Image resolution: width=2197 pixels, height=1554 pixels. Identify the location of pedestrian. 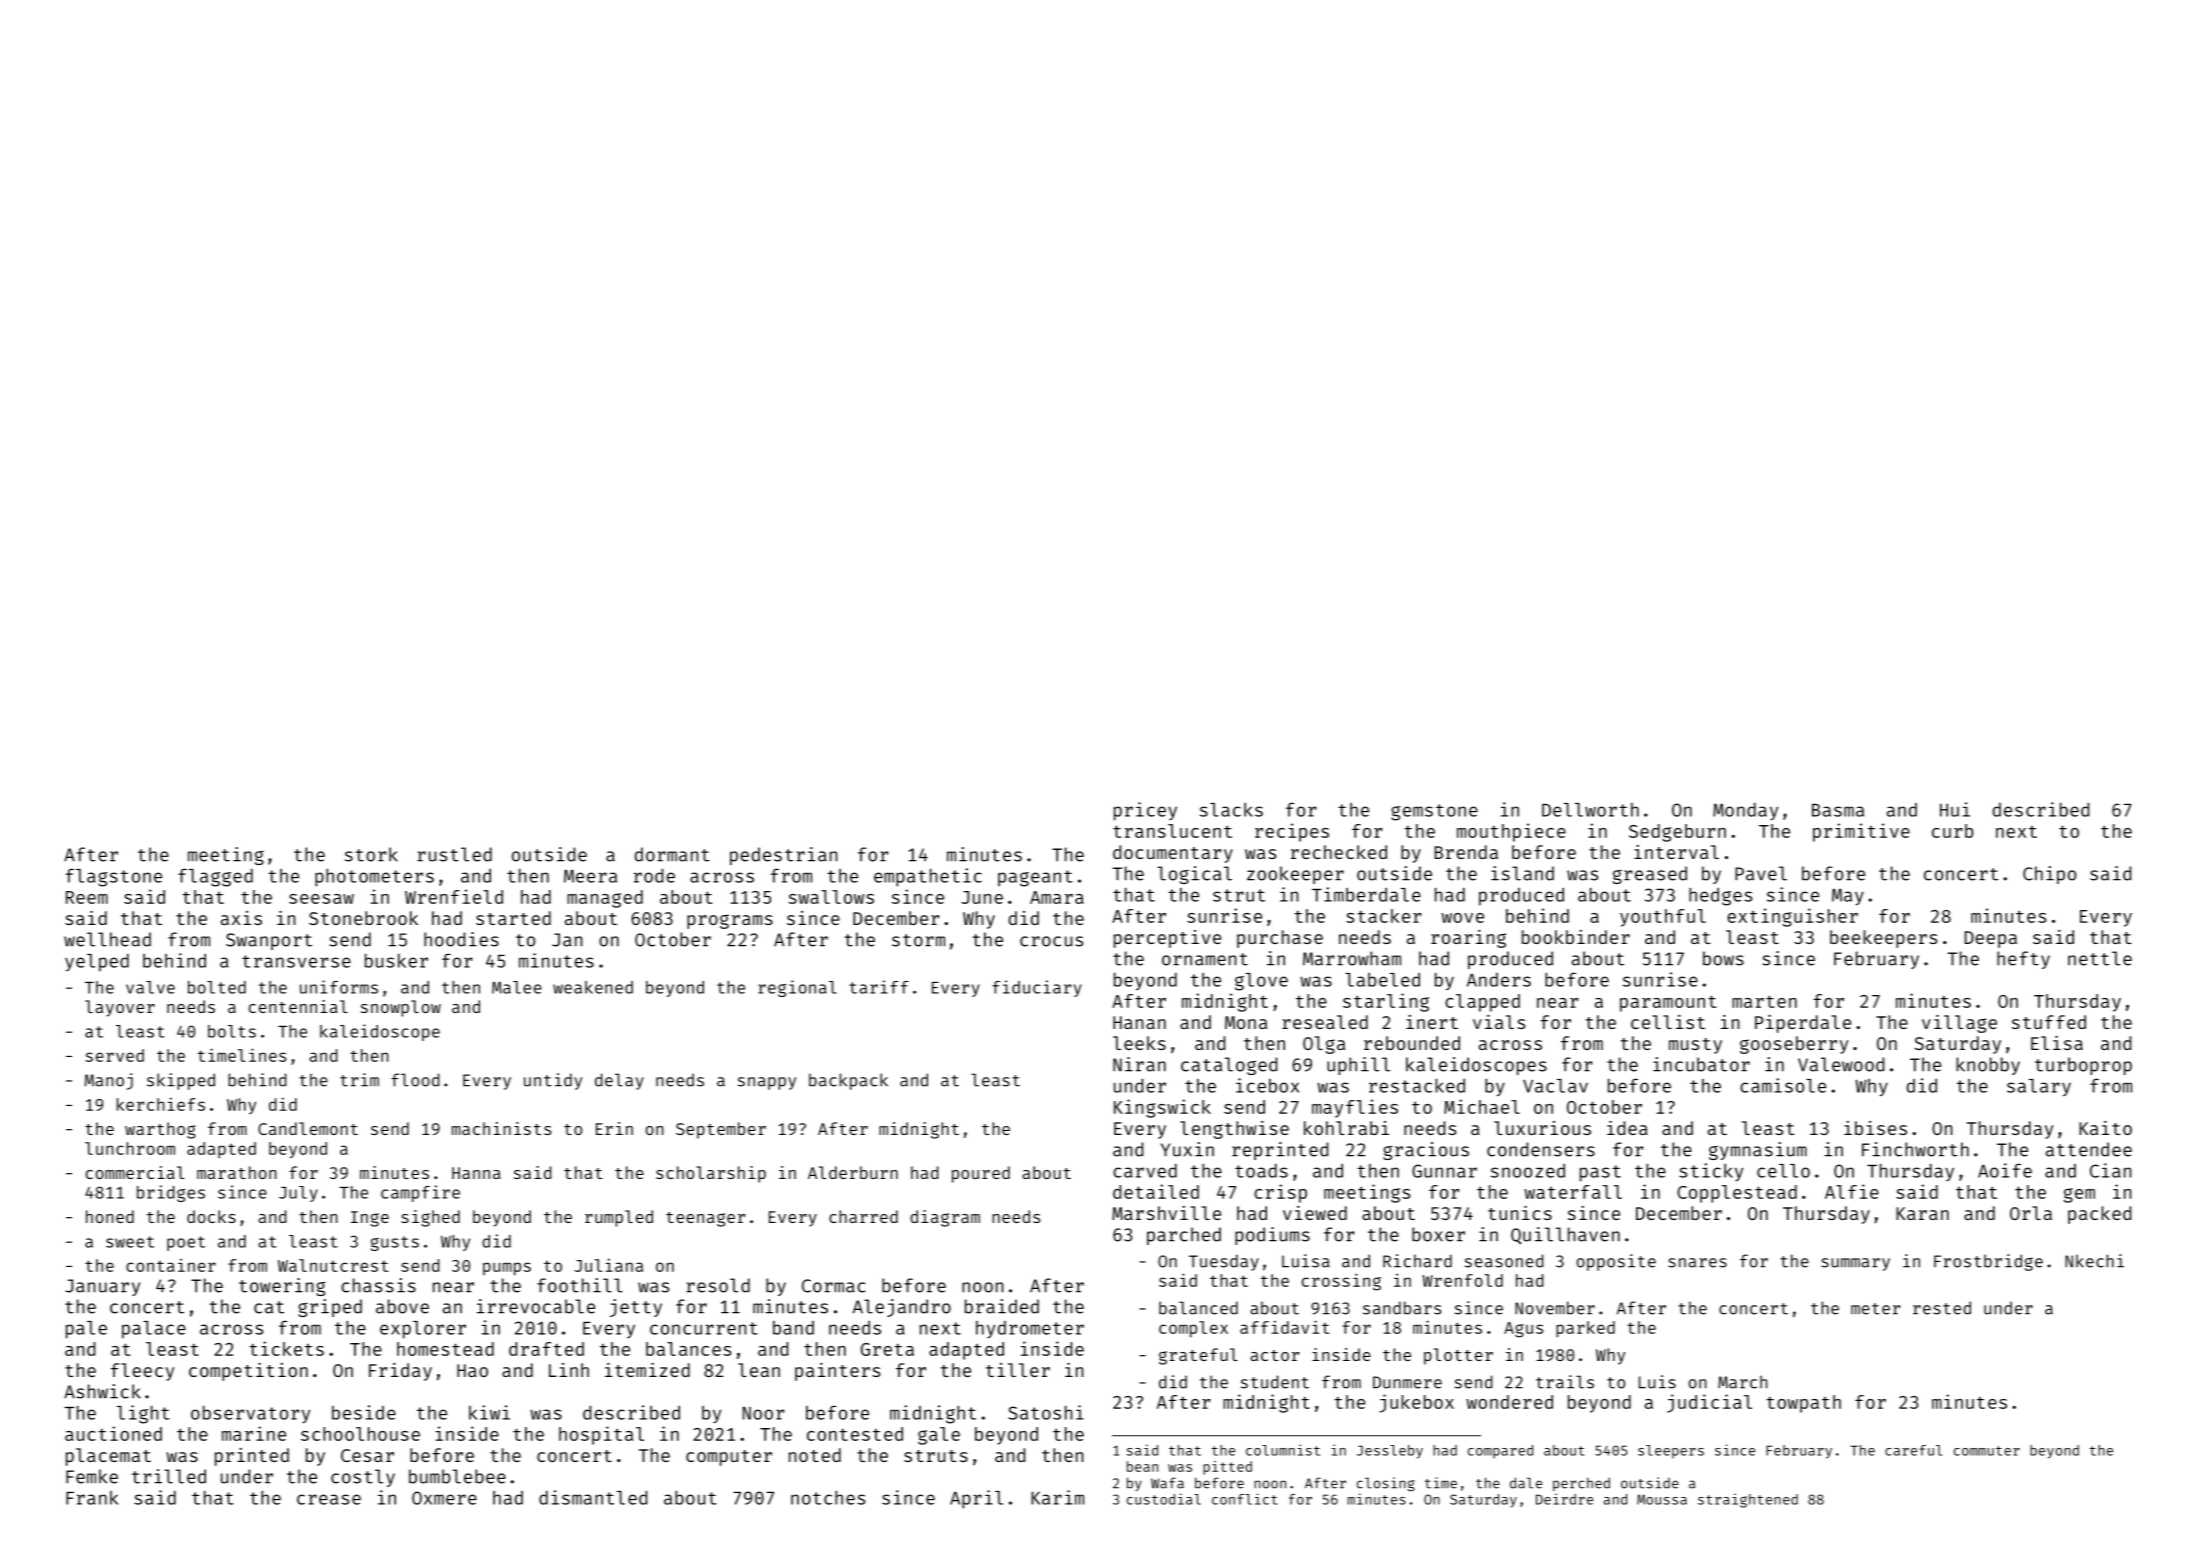
(784, 856).
